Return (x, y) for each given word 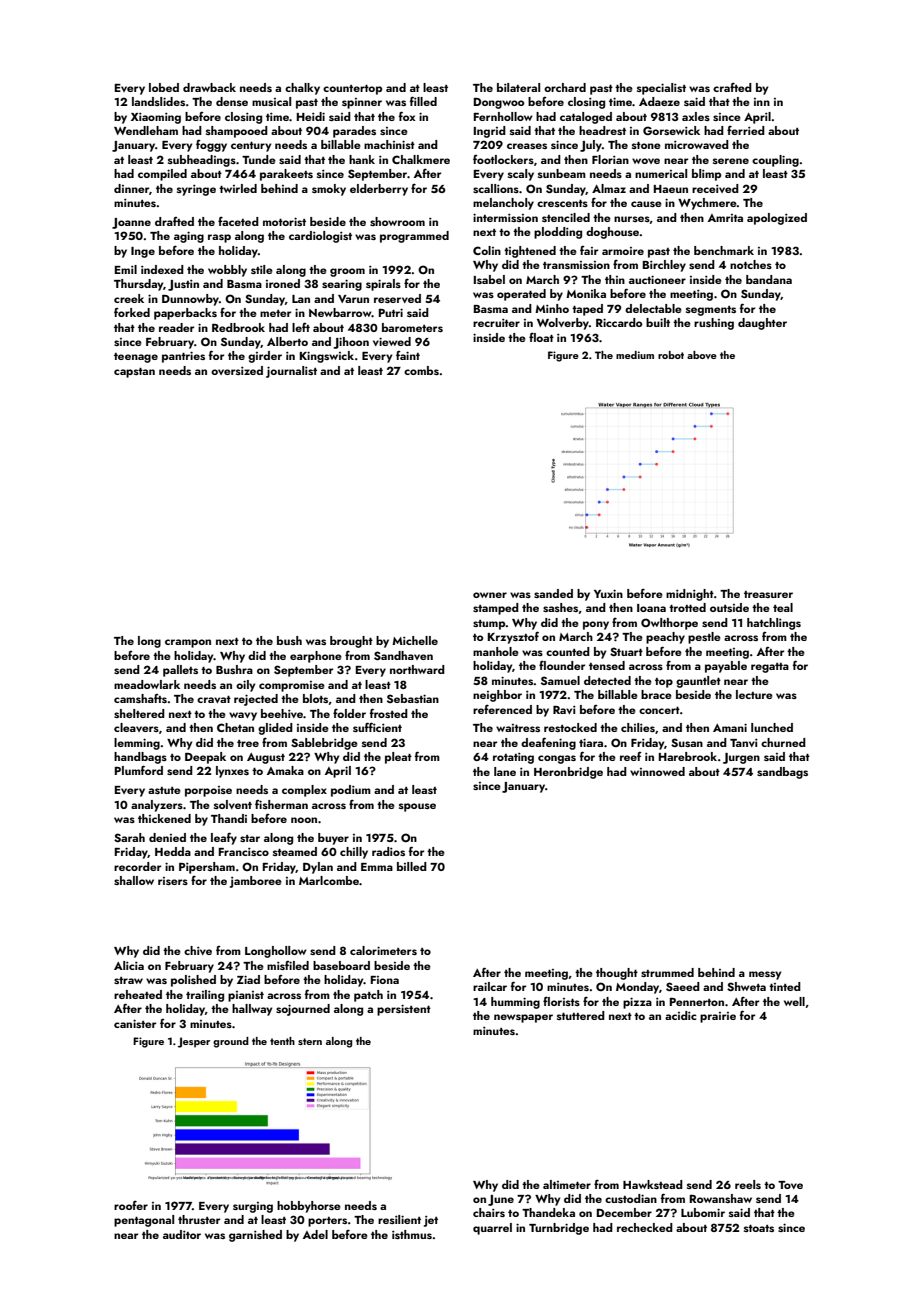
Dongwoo (499, 103)
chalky (302, 89)
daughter (762, 324)
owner (490, 595)
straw (128, 980)
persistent (404, 1010)
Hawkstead (653, 1184)
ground (231, 1042)
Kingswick (327, 357)
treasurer (768, 594)
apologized (777, 219)
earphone (316, 657)
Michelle (415, 640)
